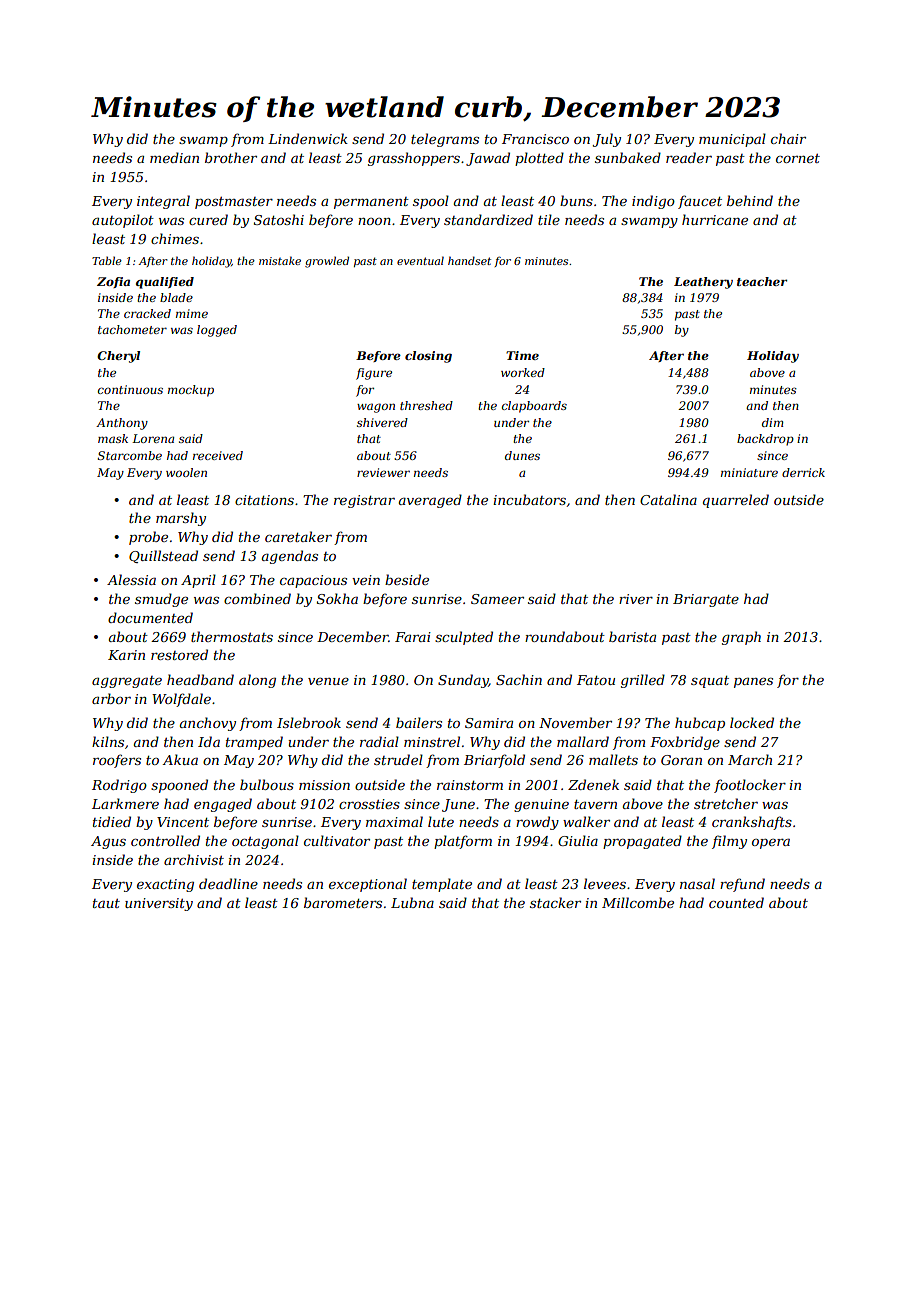 The image size is (924, 1308). What do you see at coordinates (762, 281) in the document?
I see `teacher` at bounding box center [762, 281].
